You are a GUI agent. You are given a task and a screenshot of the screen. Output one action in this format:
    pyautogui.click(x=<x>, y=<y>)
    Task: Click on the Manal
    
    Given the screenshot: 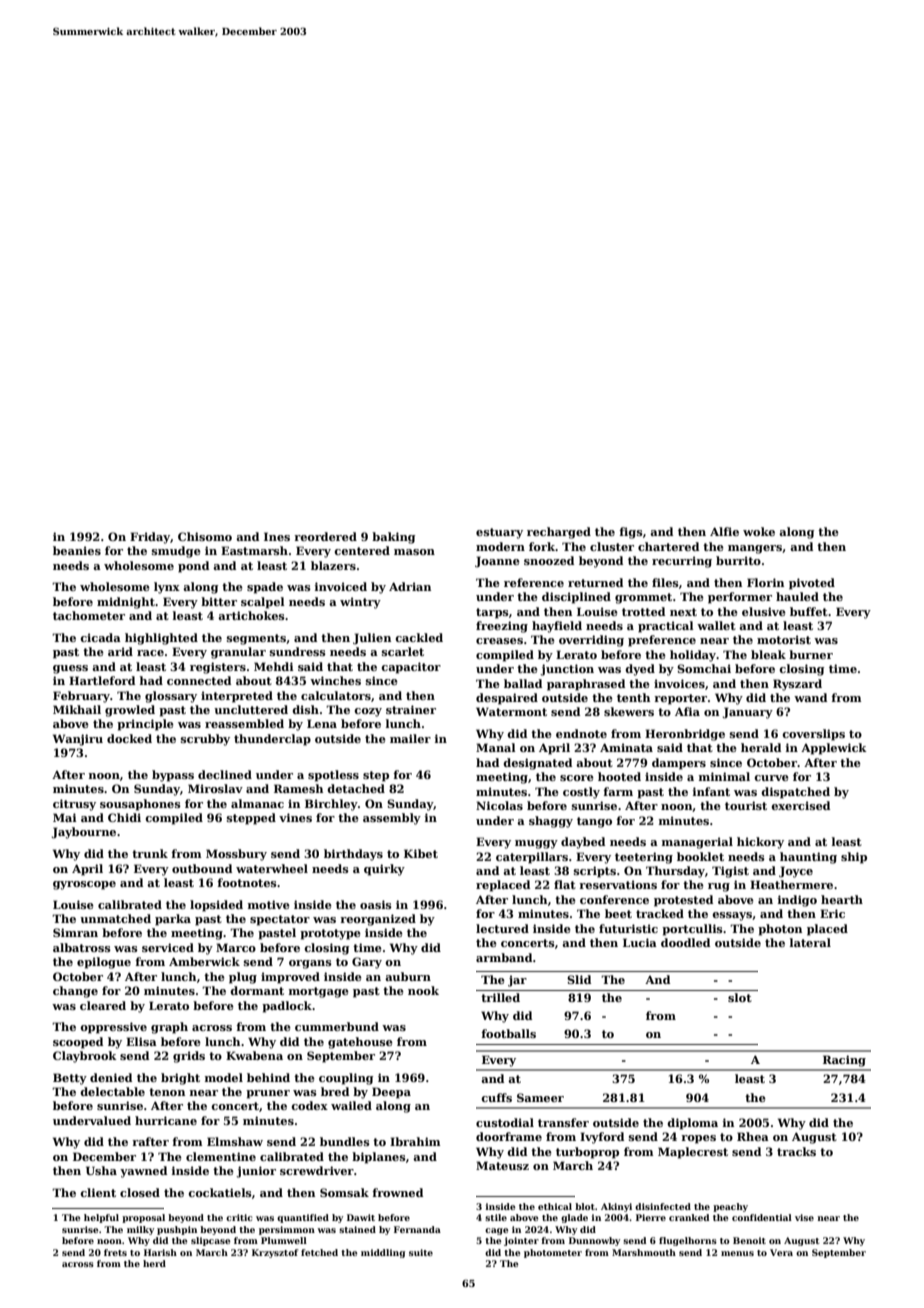 What is the action you would take?
    pyautogui.click(x=496, y=747)
